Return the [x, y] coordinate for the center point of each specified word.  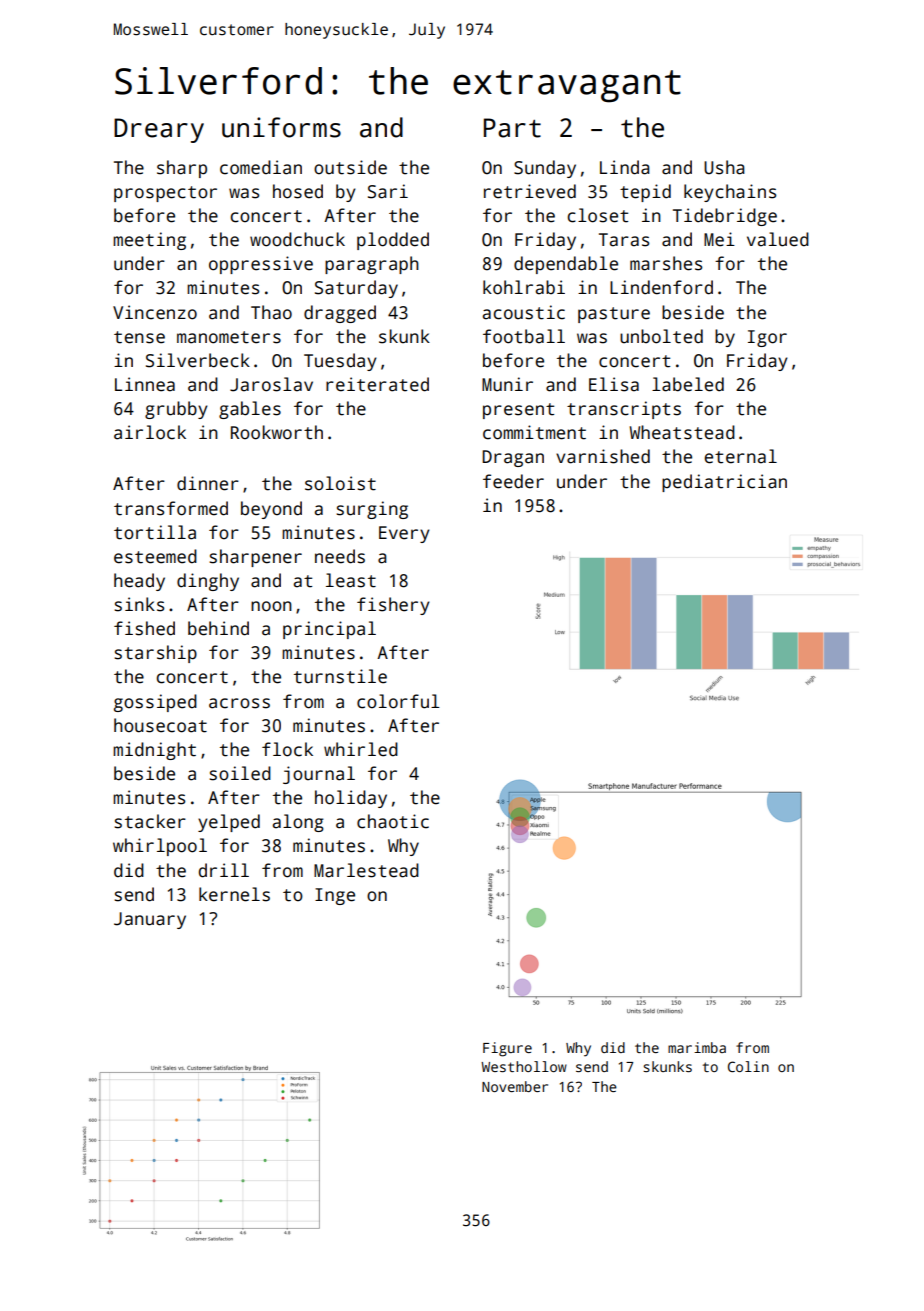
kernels [234, 894]
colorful [398, 701]
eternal [740, 456]
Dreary [159, 130]
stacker [150, 821]
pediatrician [724, 483]
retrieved [530, 191]
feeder [513, 481]
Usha [724, 167]
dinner [208, 483]
